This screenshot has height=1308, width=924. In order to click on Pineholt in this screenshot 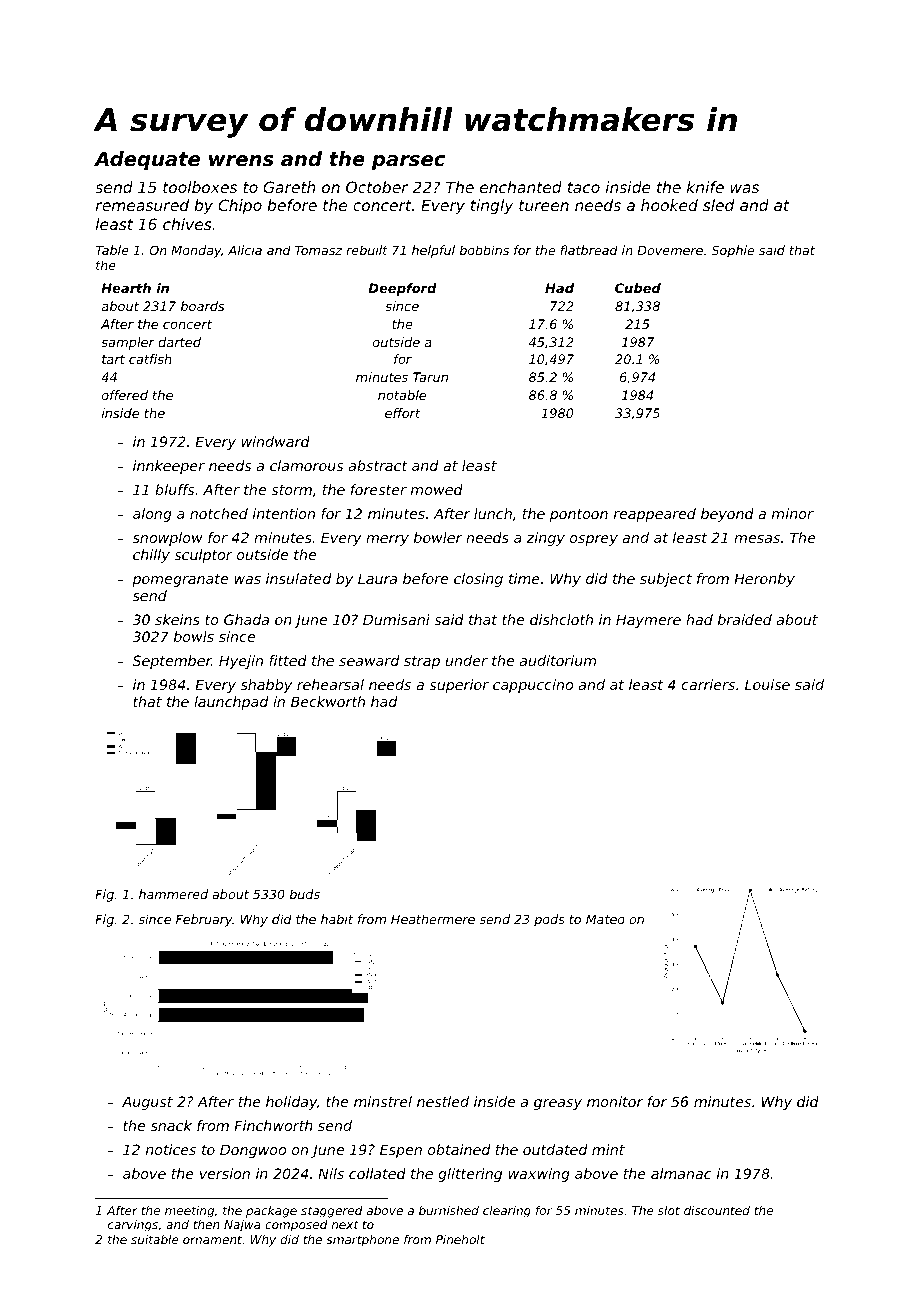, I will do `click(460, 1239)`.
